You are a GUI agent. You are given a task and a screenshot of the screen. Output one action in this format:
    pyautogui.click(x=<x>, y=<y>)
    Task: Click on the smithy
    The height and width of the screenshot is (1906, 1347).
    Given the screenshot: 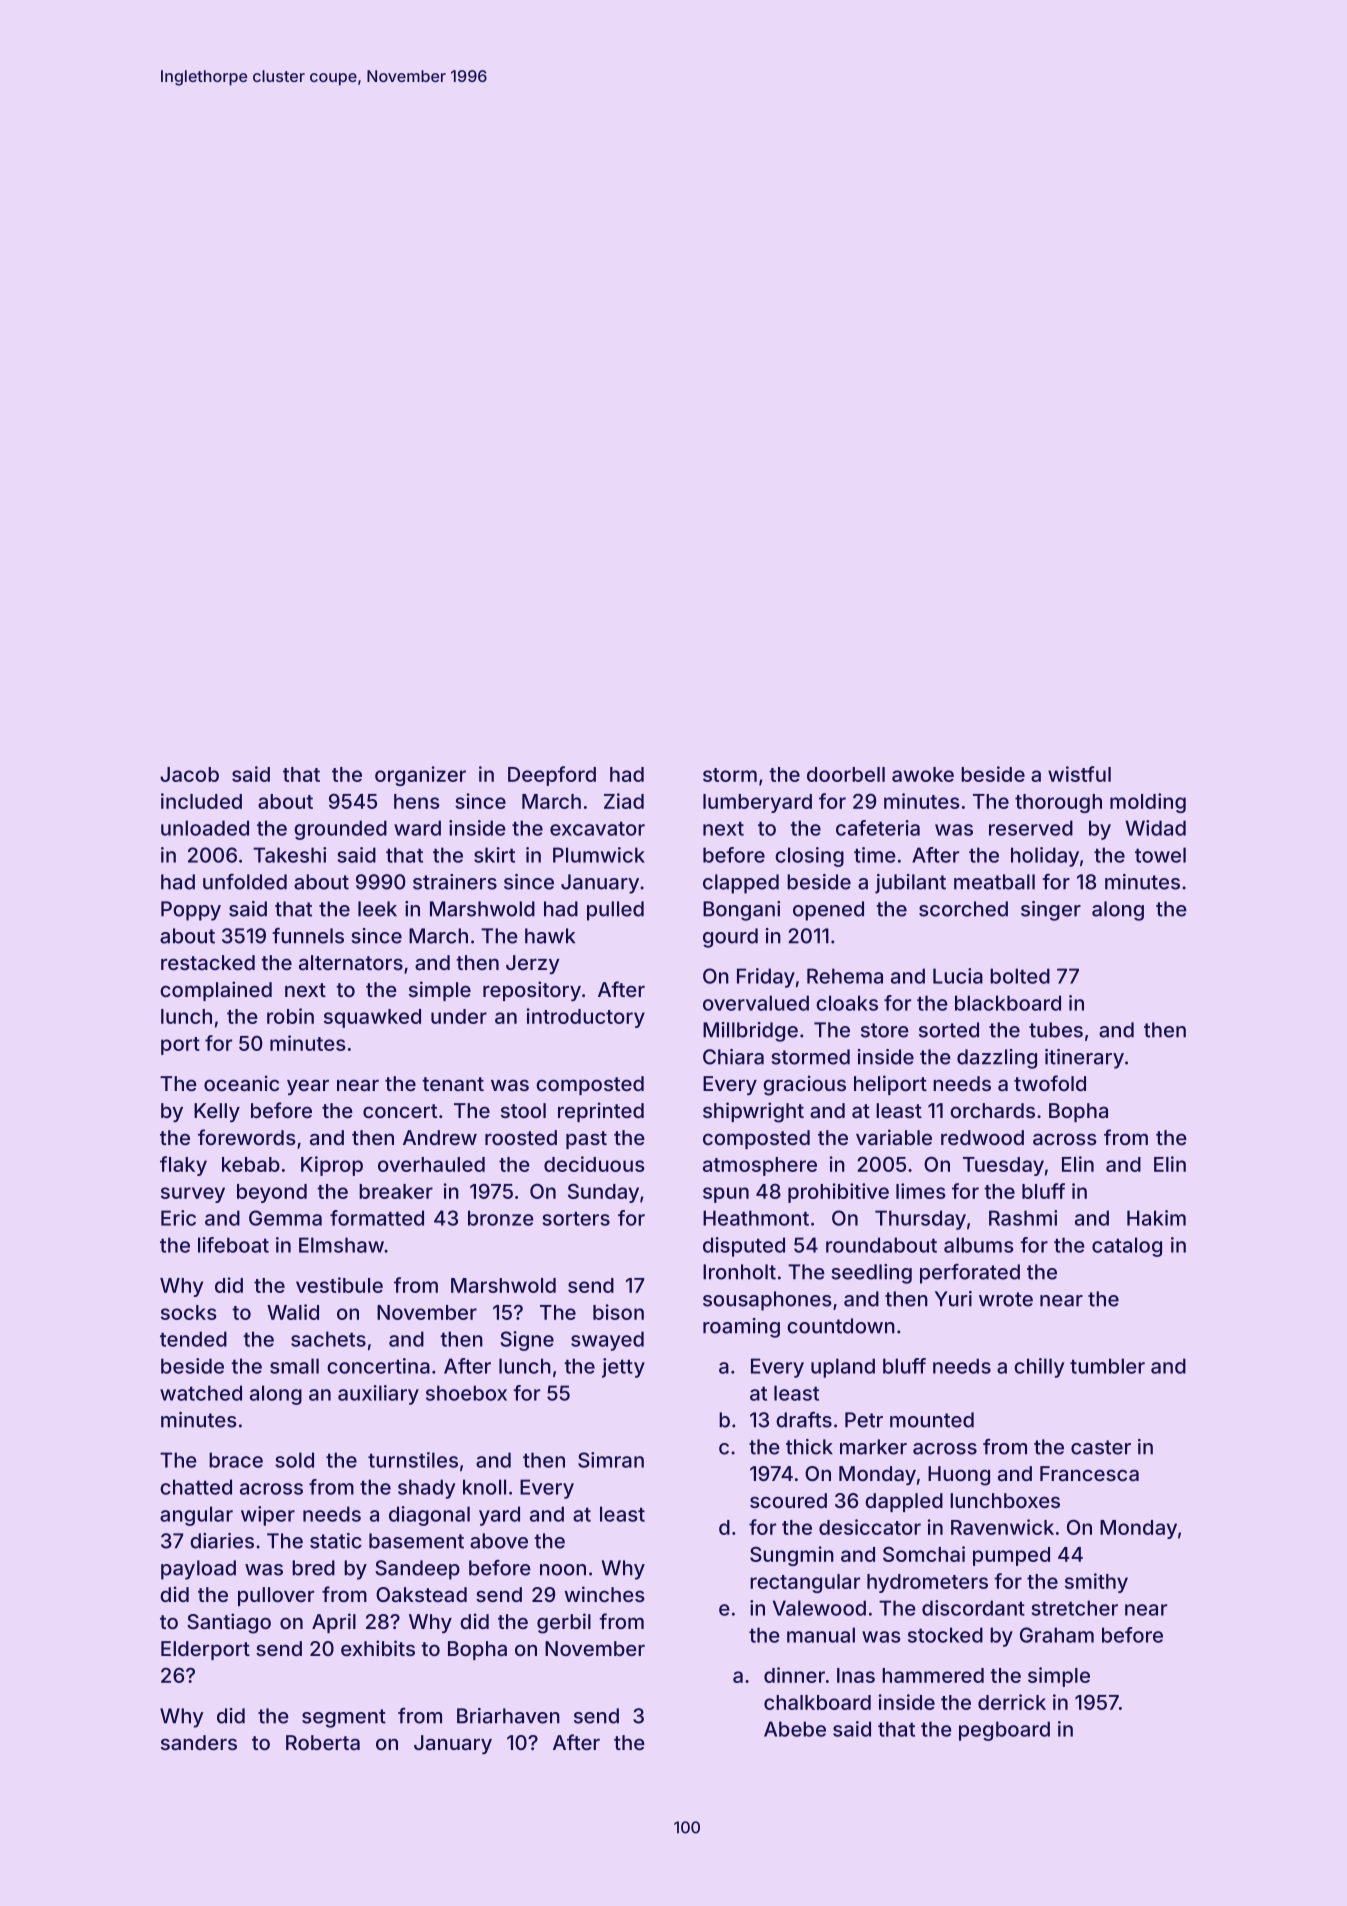 What is the action you would take?
    pyautogui.click(x=1096, y=1583)
